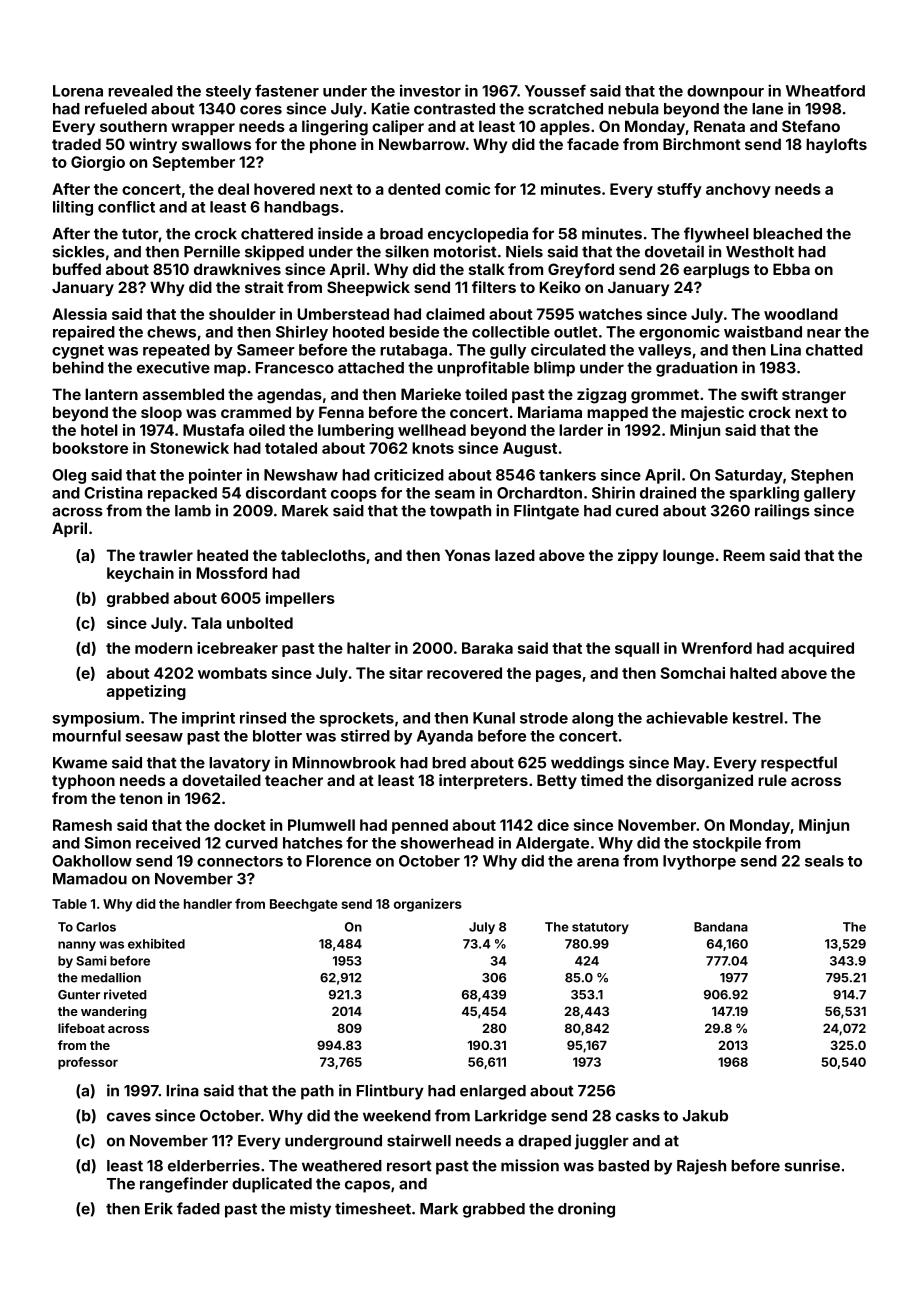  Describe the element at coordinates (524, 251) in the page. I see `Niels` at that location.
